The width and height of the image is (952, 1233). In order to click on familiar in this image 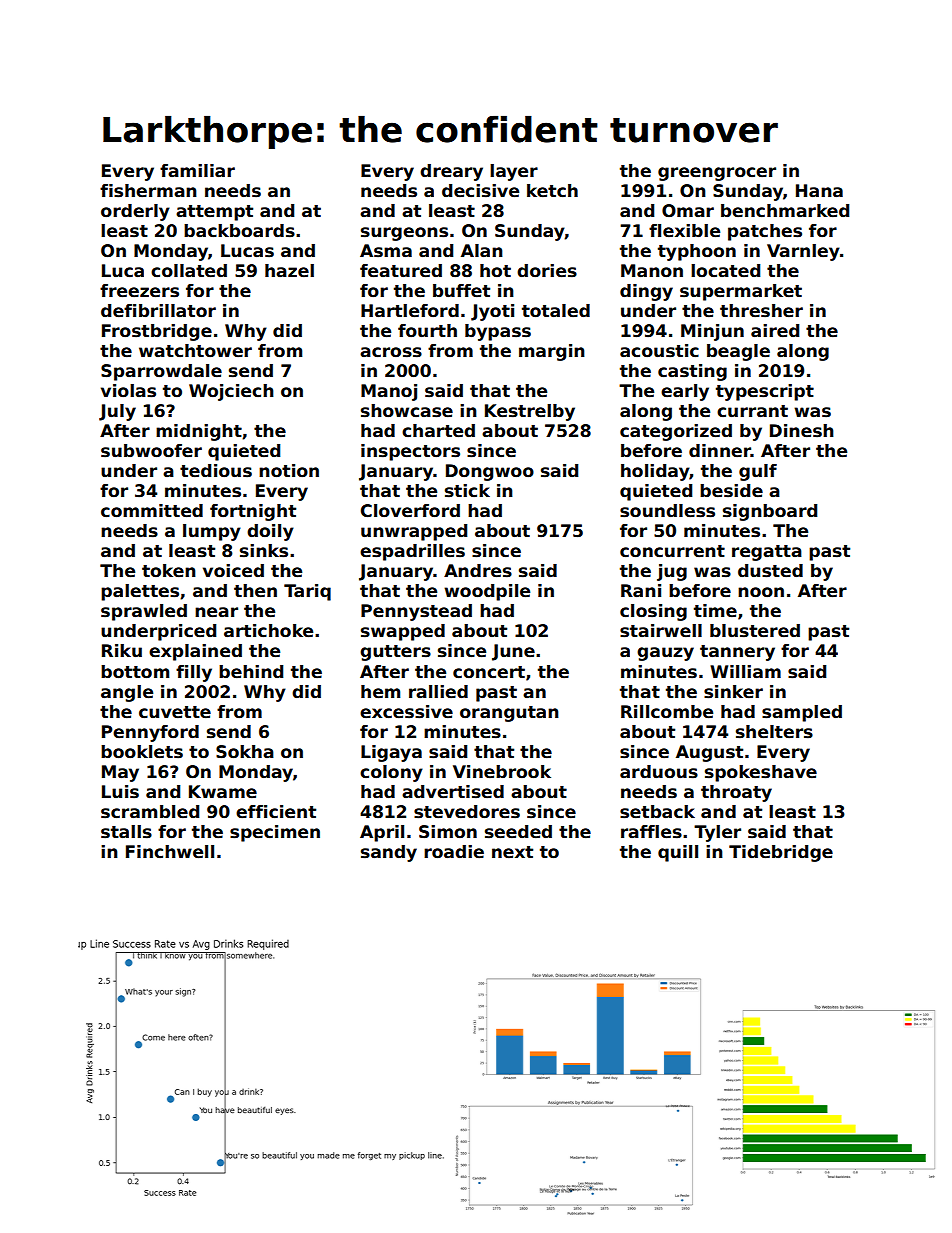, I will do `click(197, 171)`.
